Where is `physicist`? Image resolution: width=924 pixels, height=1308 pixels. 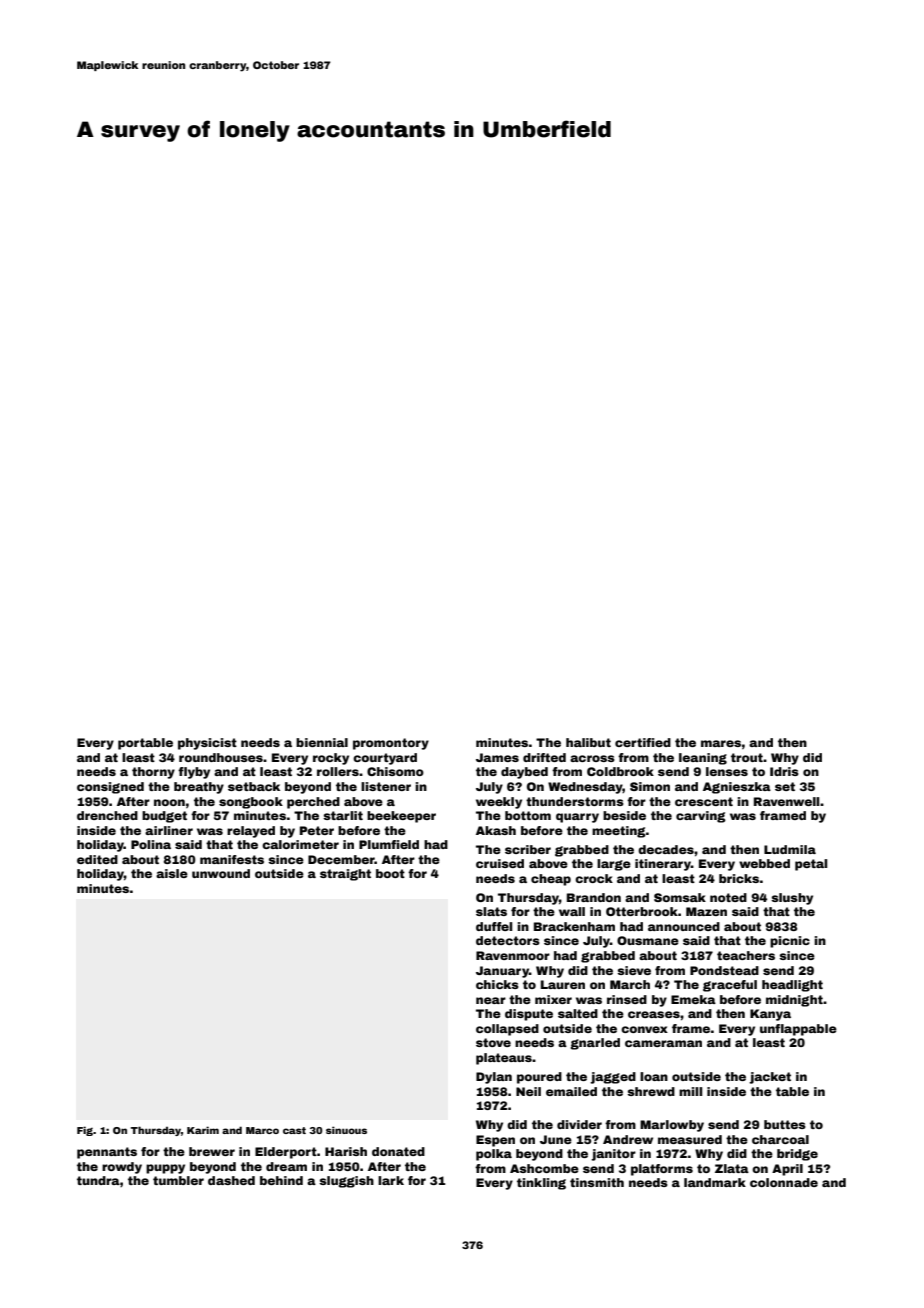 physicist is located at coordinates (207, 744).
